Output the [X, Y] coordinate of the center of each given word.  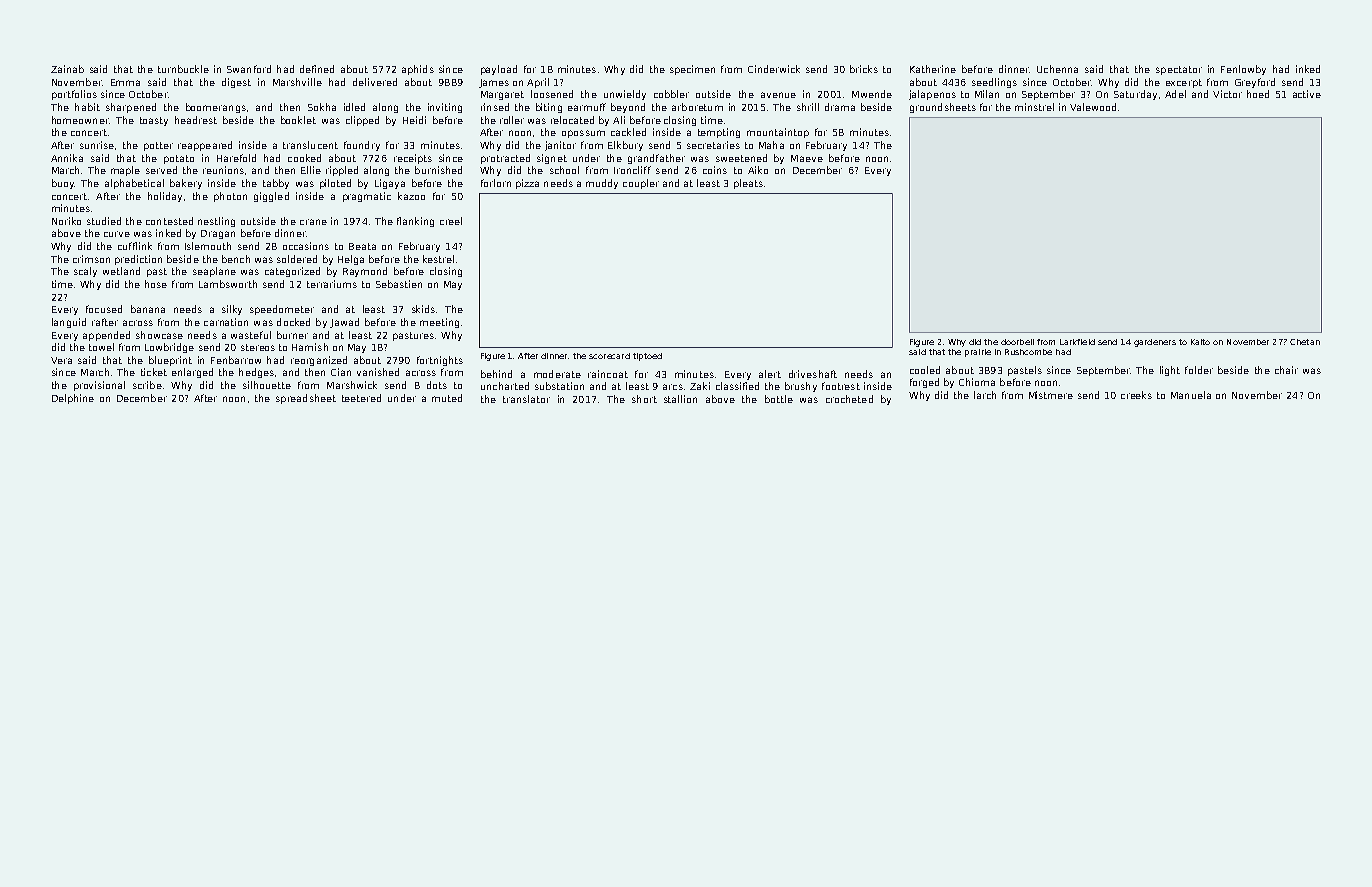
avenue [778, 95]
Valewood [1093, 107]
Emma [125, 82]
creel [451, 221]
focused [104, 309]
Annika [67, 158]
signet [552, 159]
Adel [1175, 94]
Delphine [73, 399]
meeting [439, 323]
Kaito [1200, 342]
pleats [748, 184]
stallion [680, 399]
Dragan [218, 234]
